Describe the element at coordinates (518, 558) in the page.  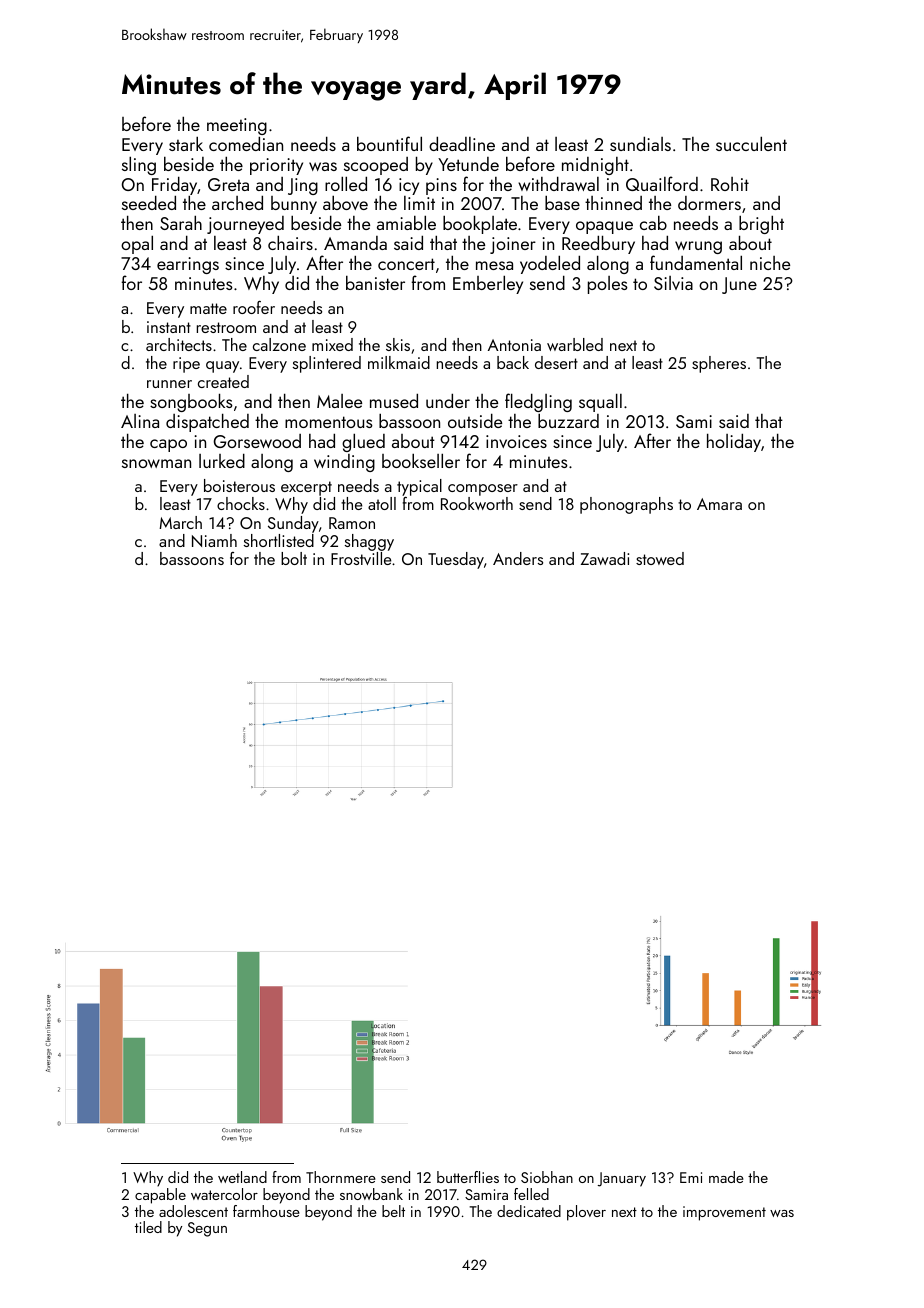
I see `Anders` at that location.
